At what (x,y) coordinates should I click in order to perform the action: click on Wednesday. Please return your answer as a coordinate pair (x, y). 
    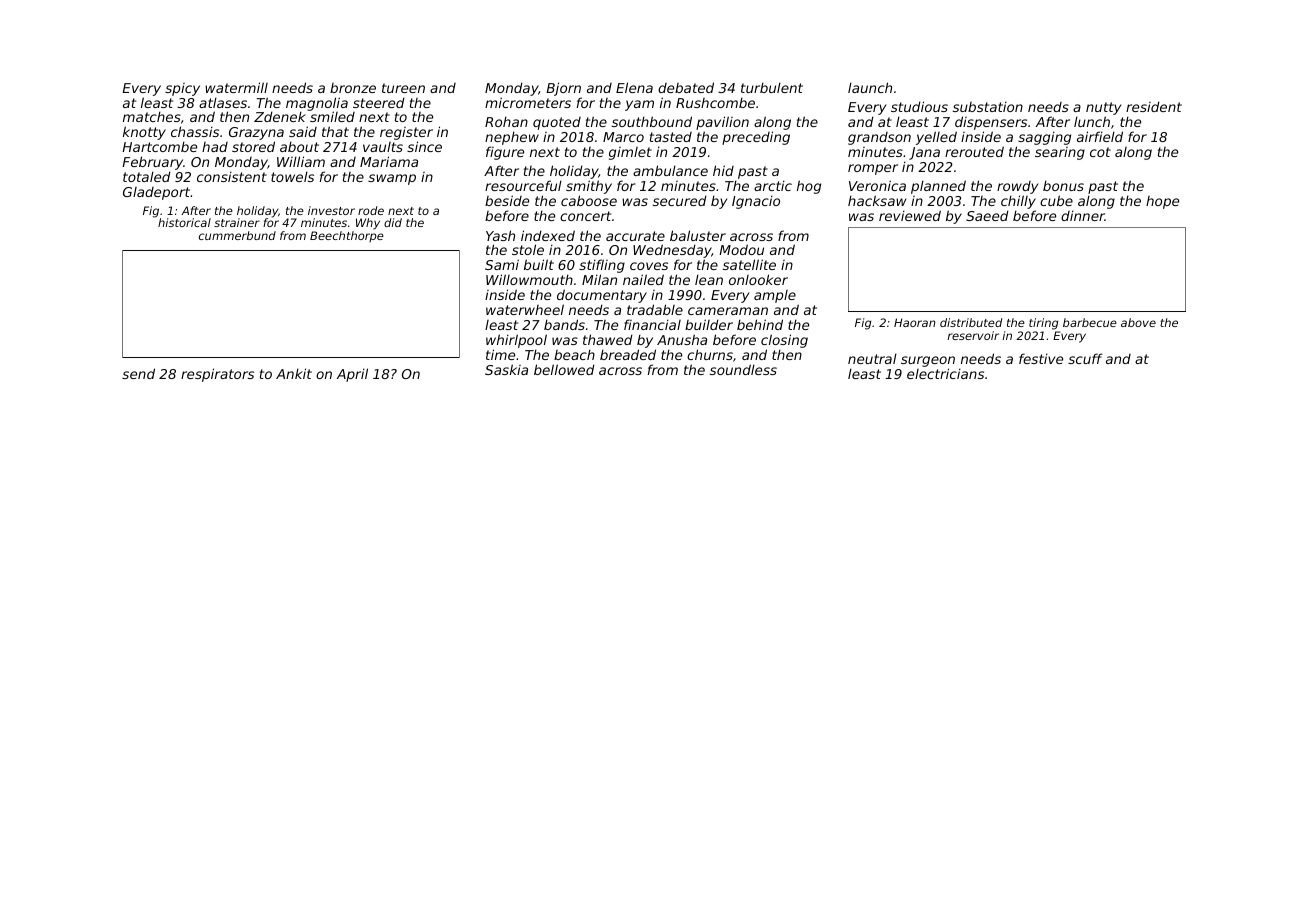
    Looking at the image, I should click on (672, 252).
